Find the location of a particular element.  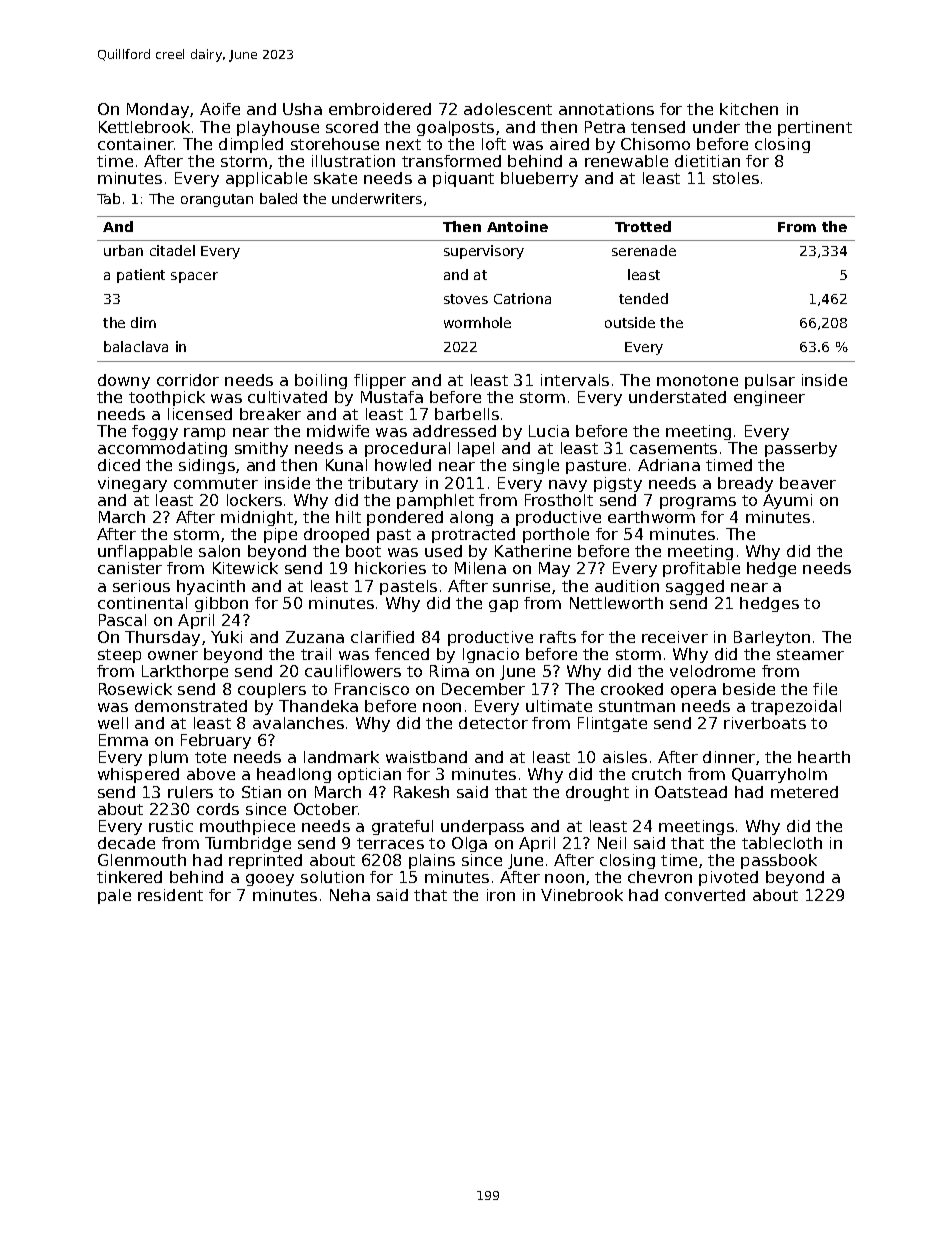

orangutan is located at coordinates (217, 200).
